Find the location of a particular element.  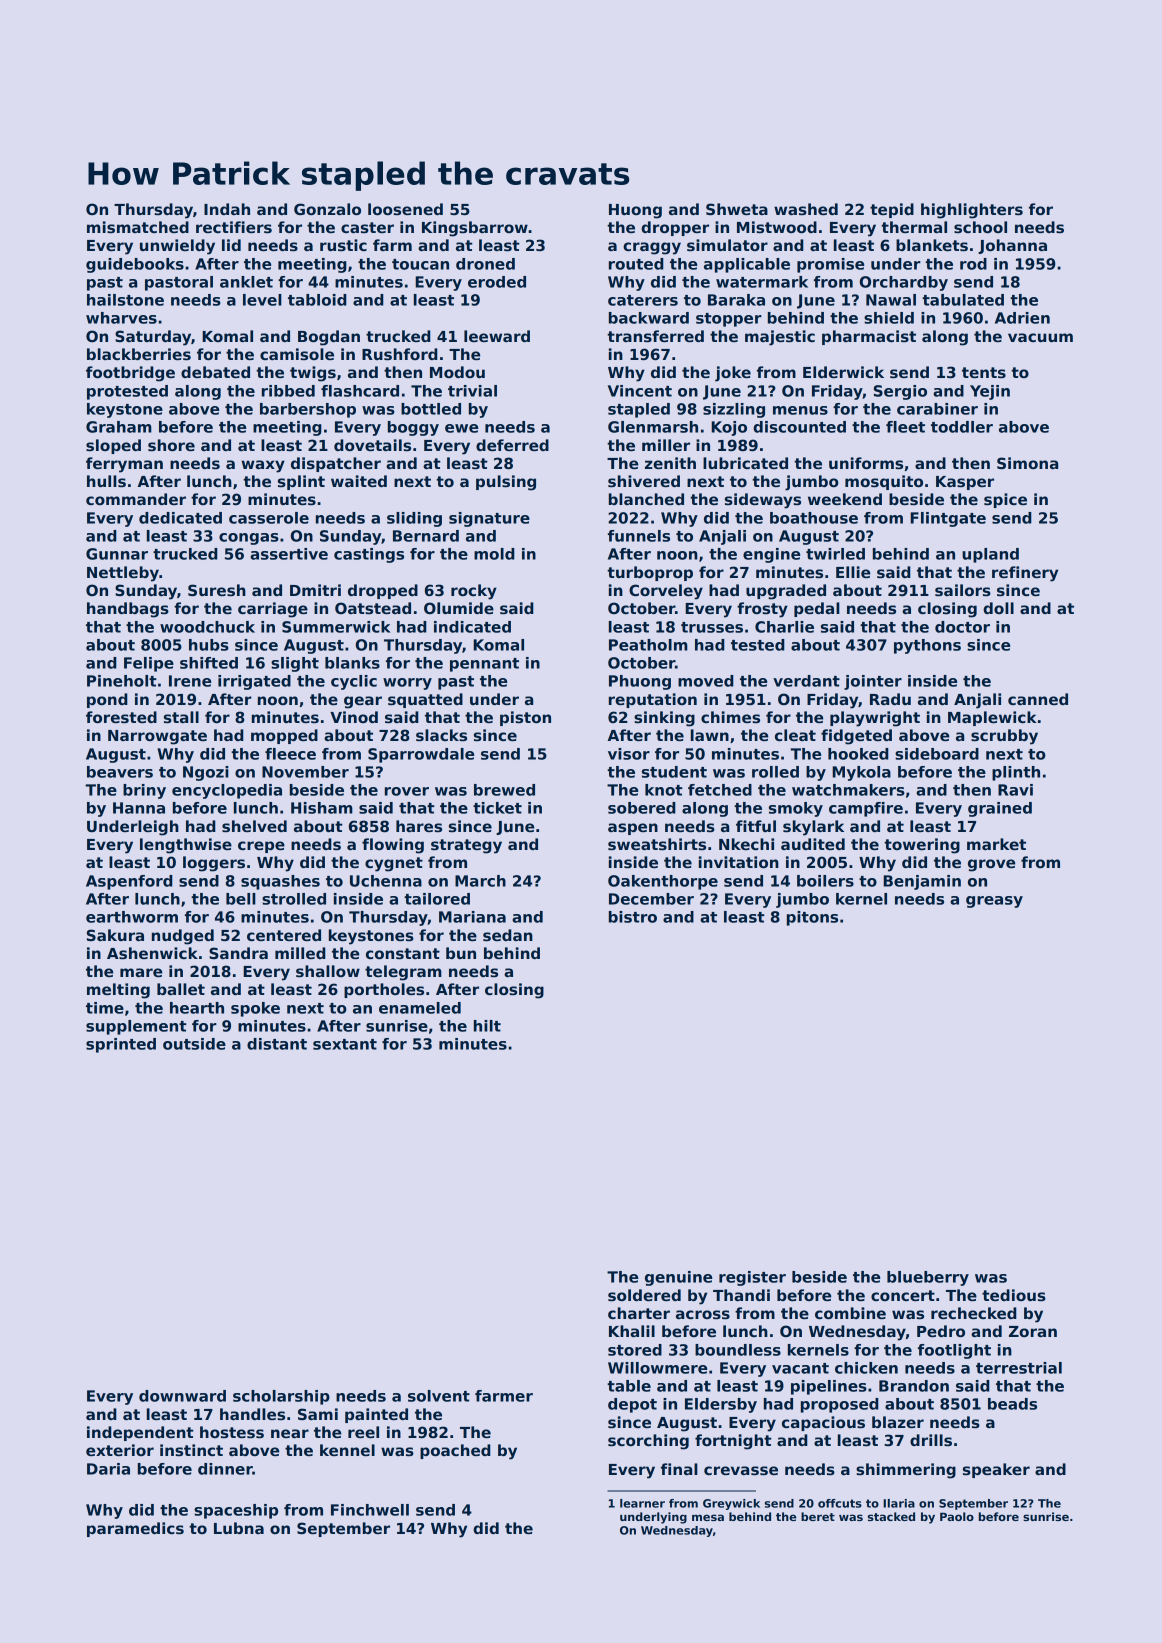

register is located at coordinates (752, 1278).
